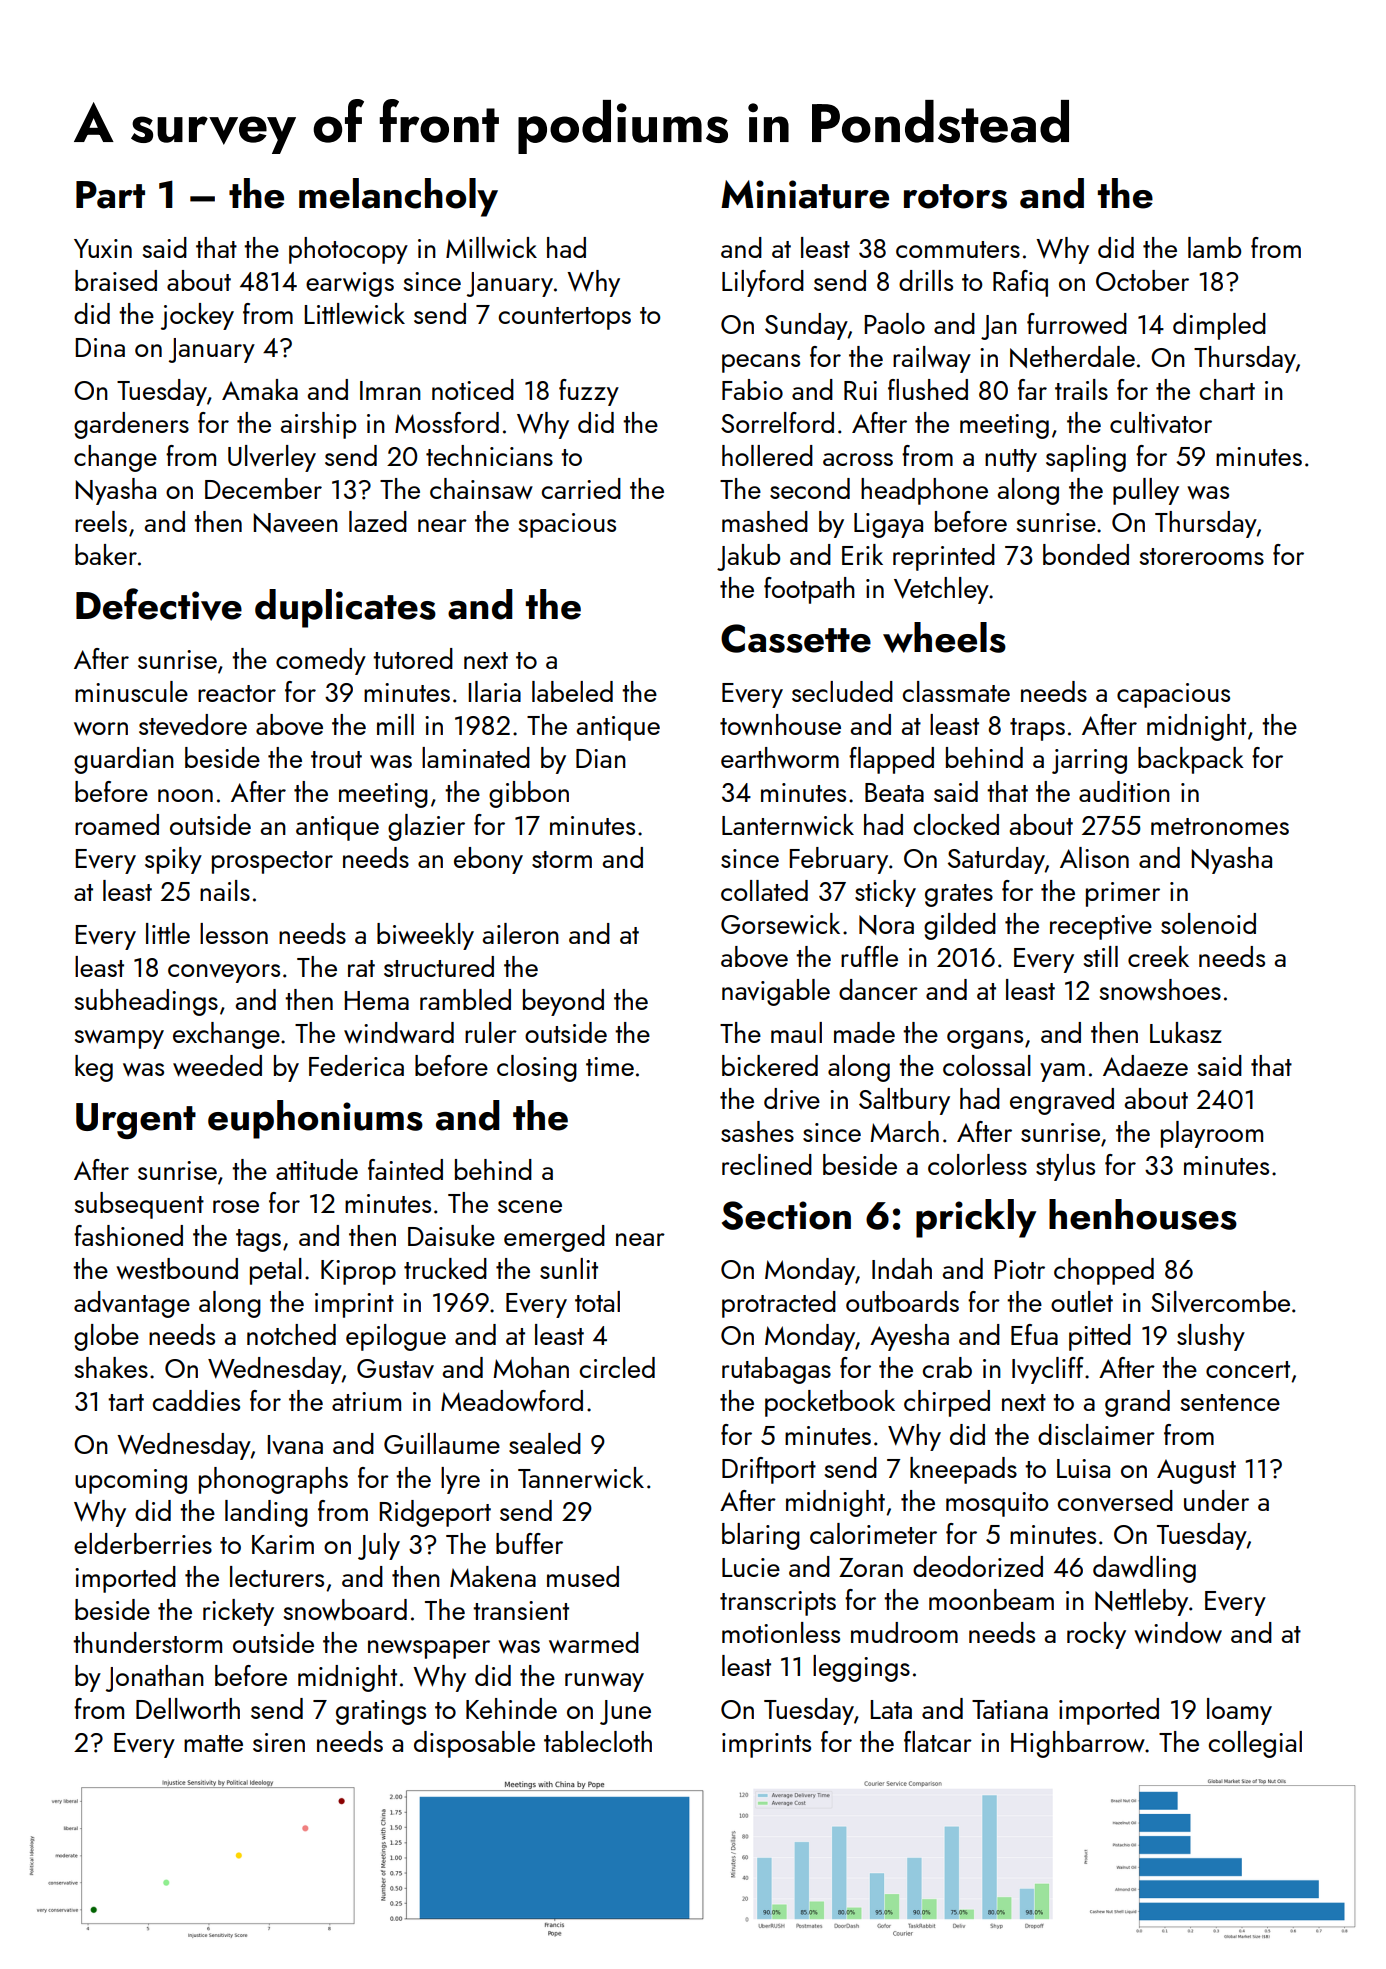  What do you see at coordinates (405, 1169) in the document?
I see `fainted` at bounding box center [405, 1169].
